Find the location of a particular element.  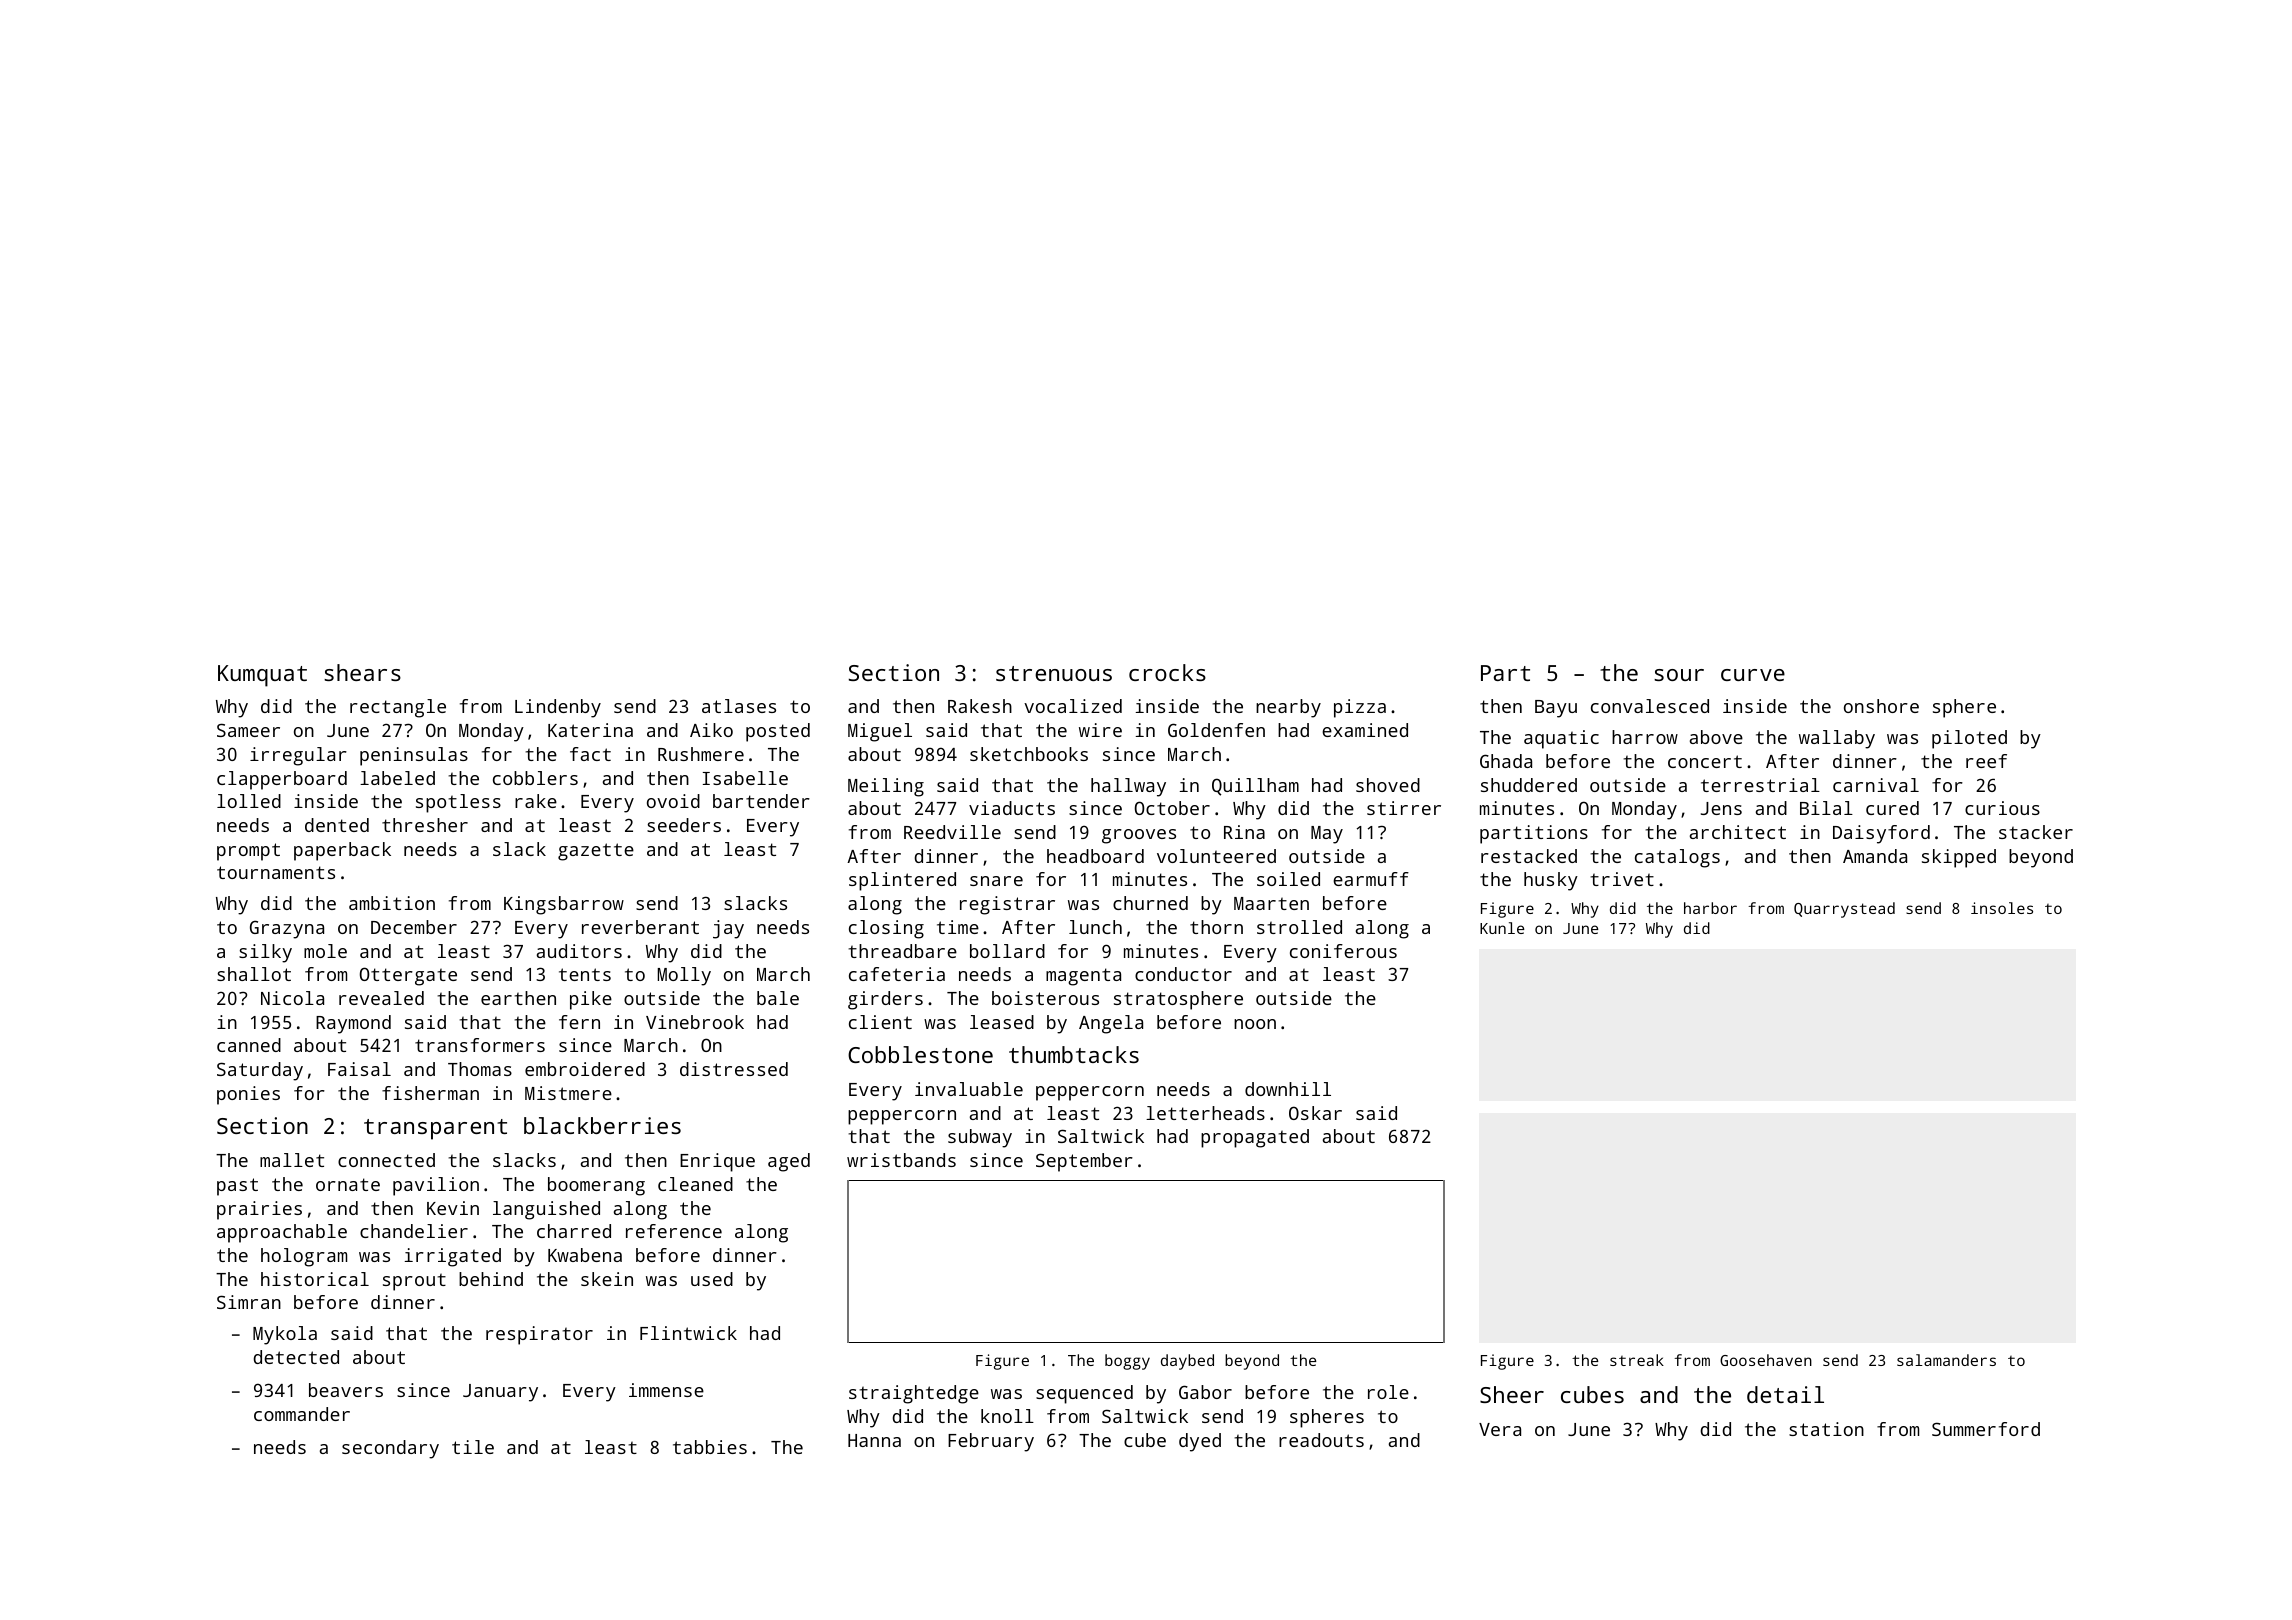

Oskar is located at coordinates (1315, 1113).
